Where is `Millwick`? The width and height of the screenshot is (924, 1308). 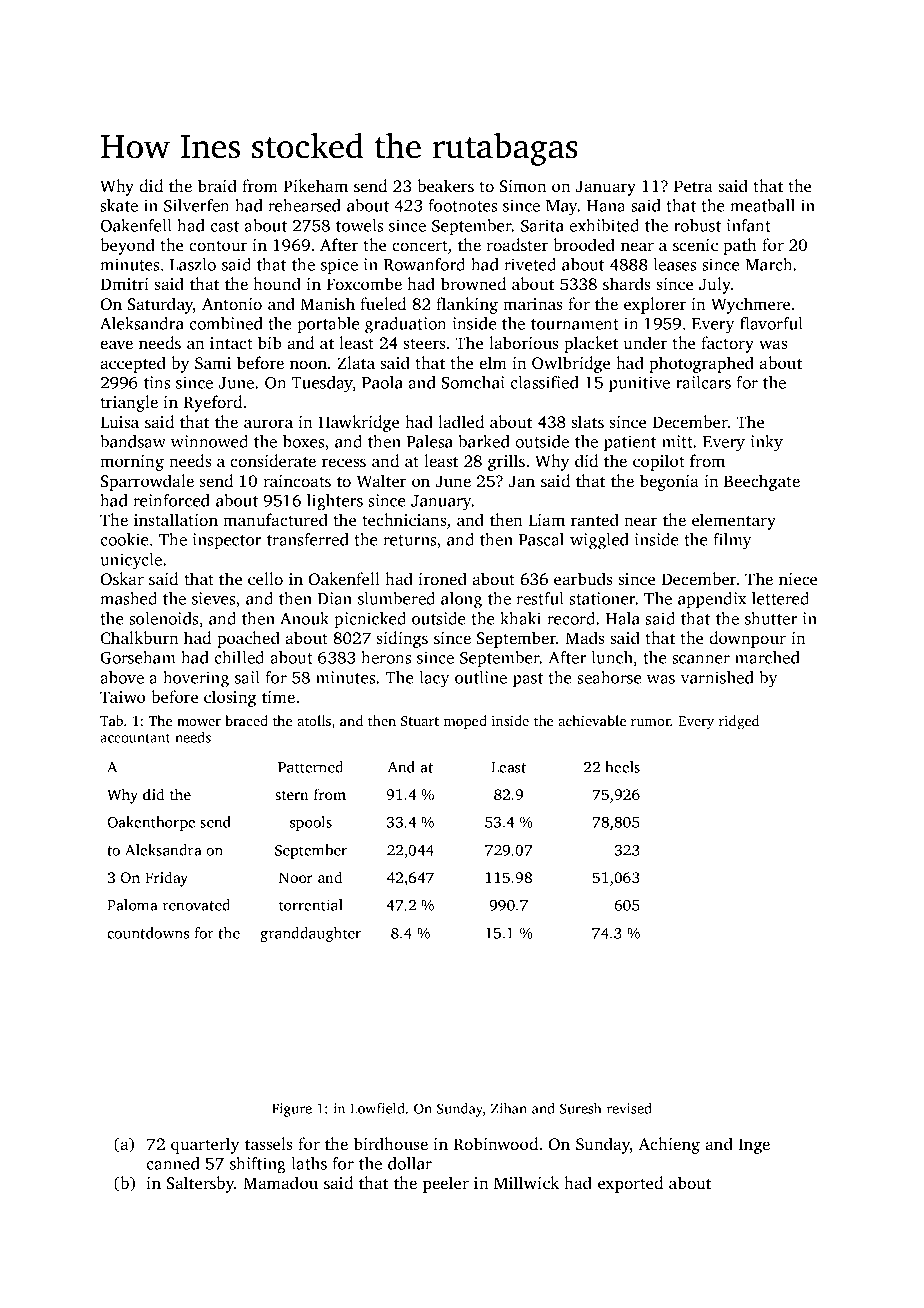
Millwick is located at coordinates (526, 1182).
